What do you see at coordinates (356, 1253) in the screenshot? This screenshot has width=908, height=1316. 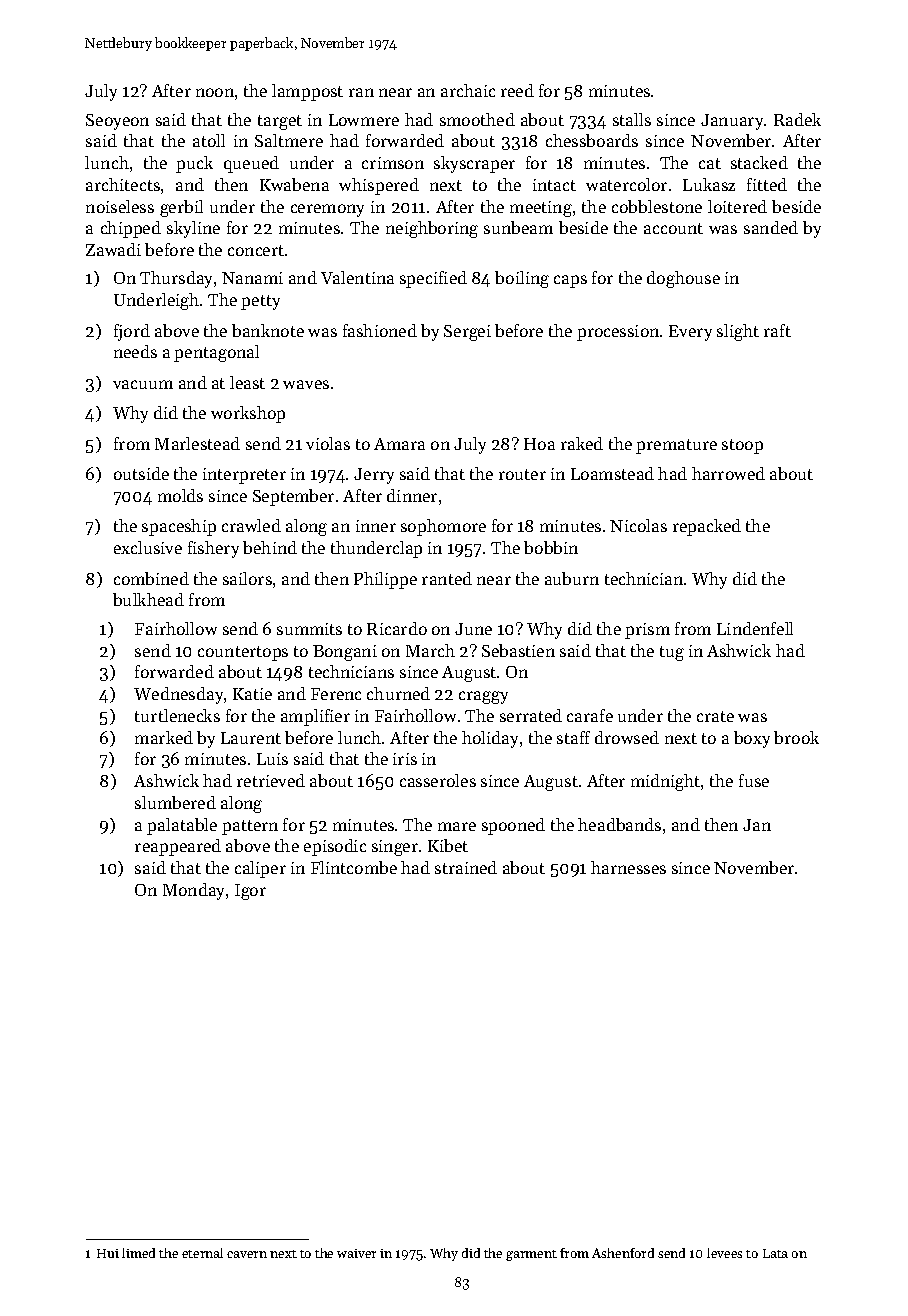 I see `waiver` at bounding box center [356, 1253].
